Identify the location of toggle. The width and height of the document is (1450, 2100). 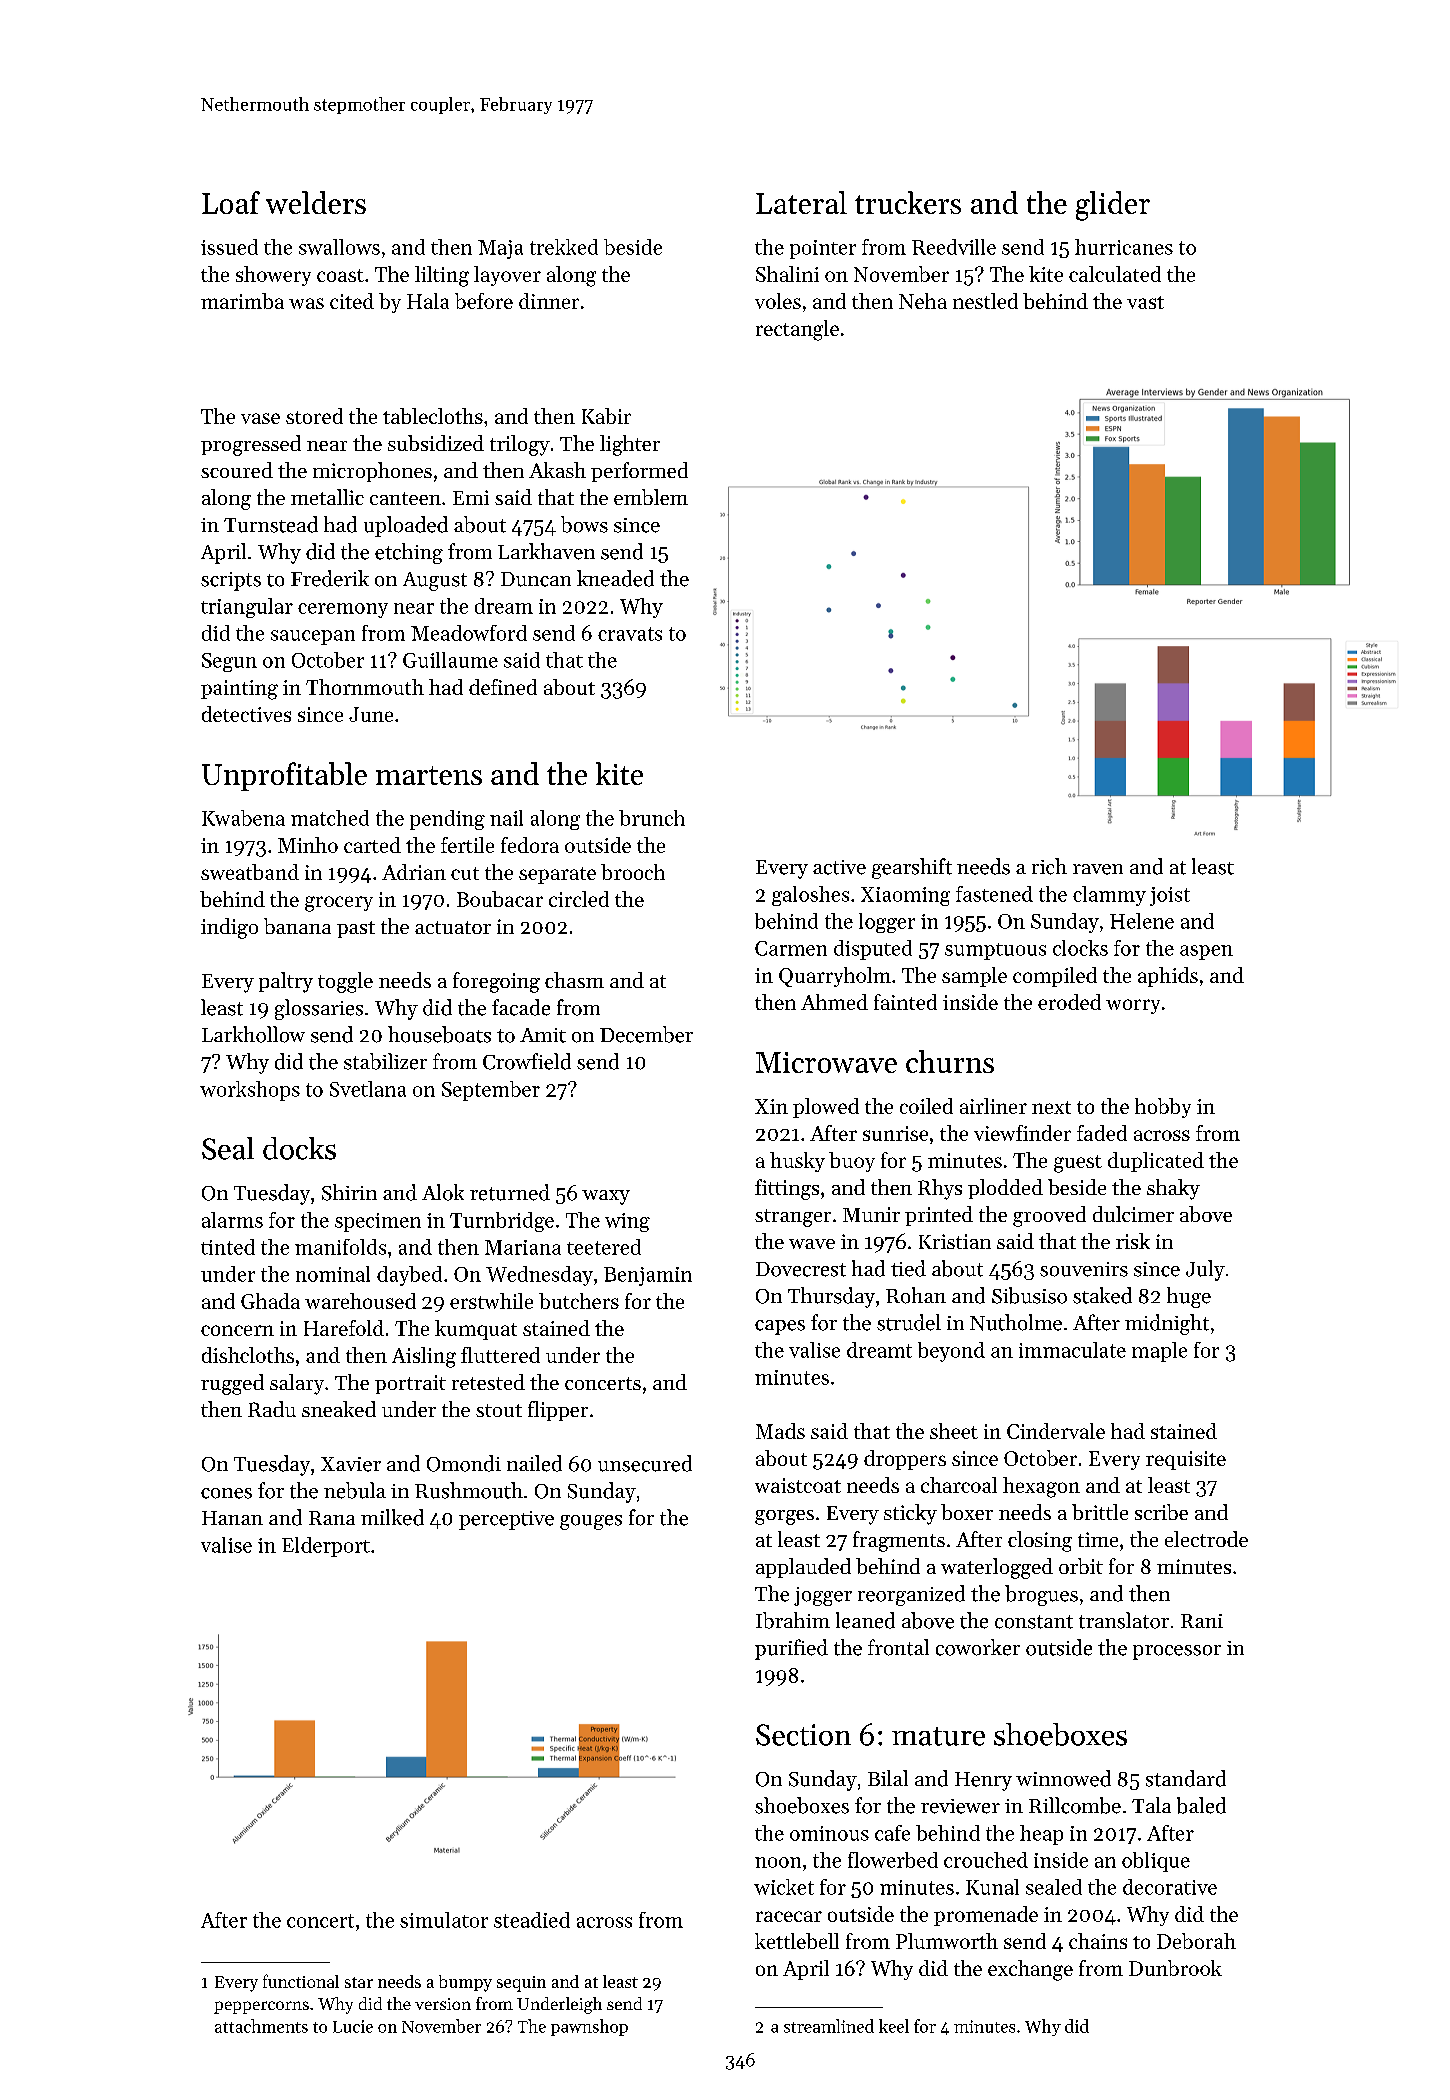
(345, 982).
